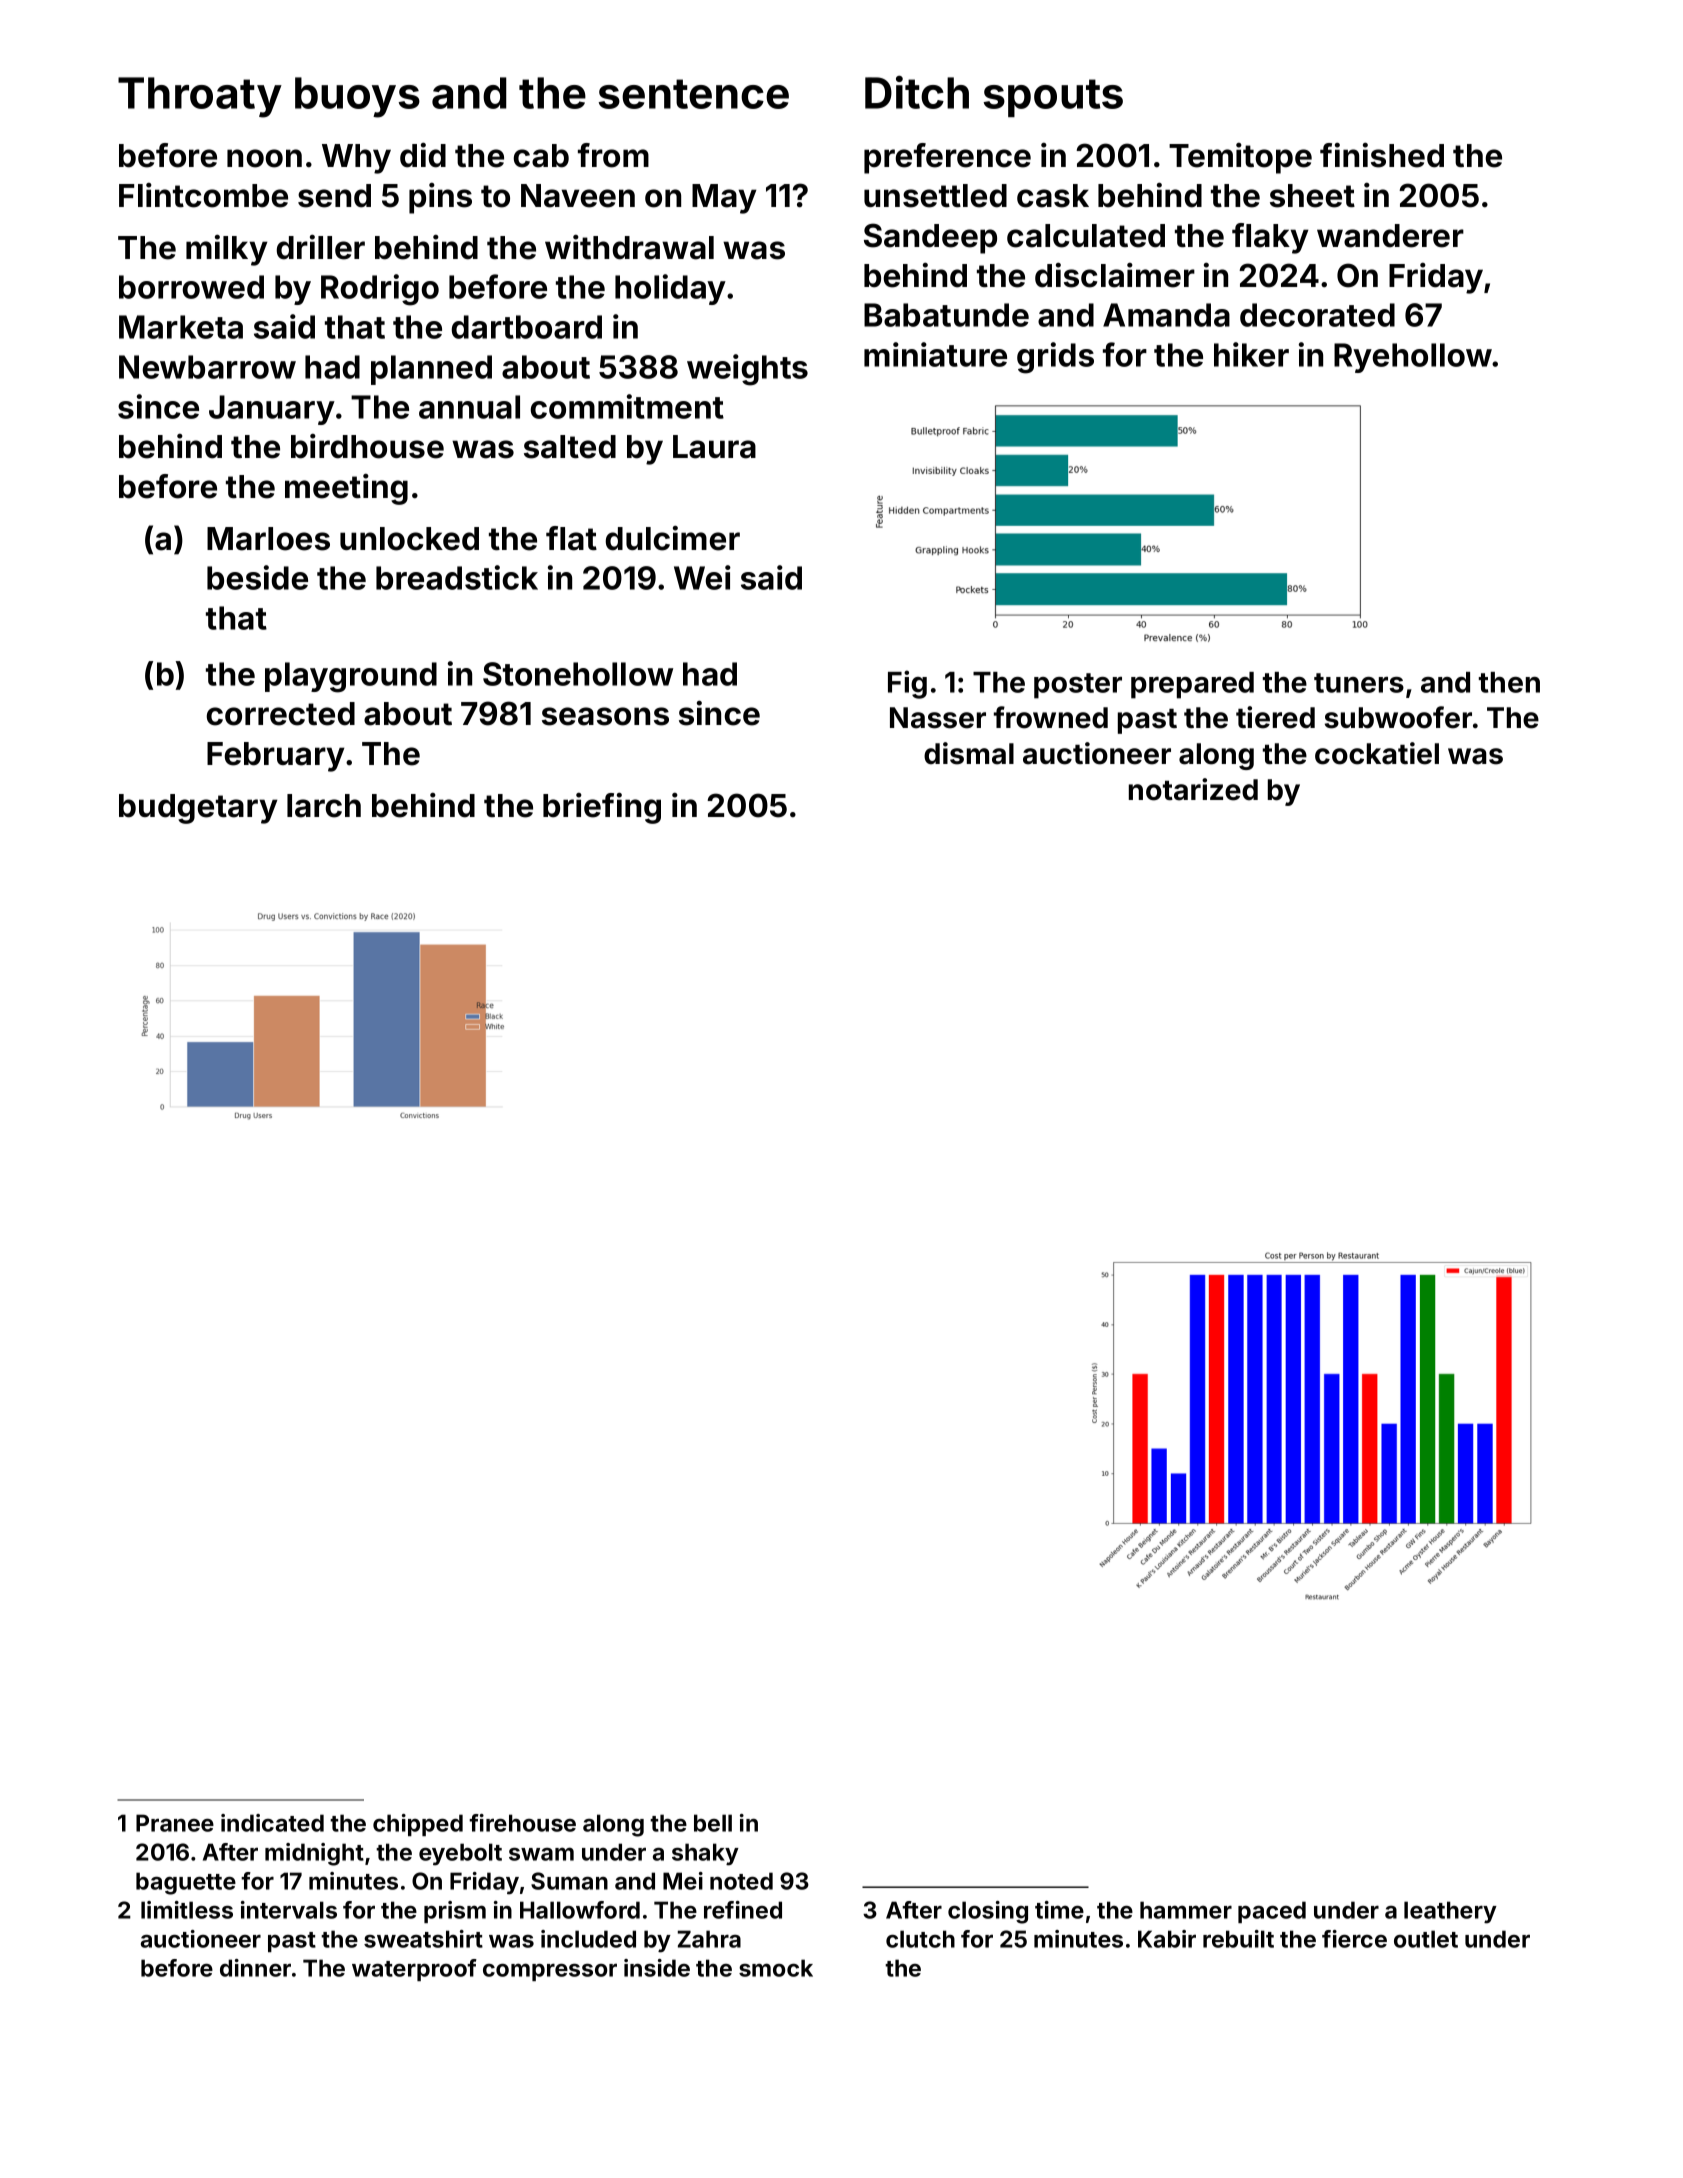  Describe the element at coordinates (324, 806) in the screenshot. I see `larch` at that location.
